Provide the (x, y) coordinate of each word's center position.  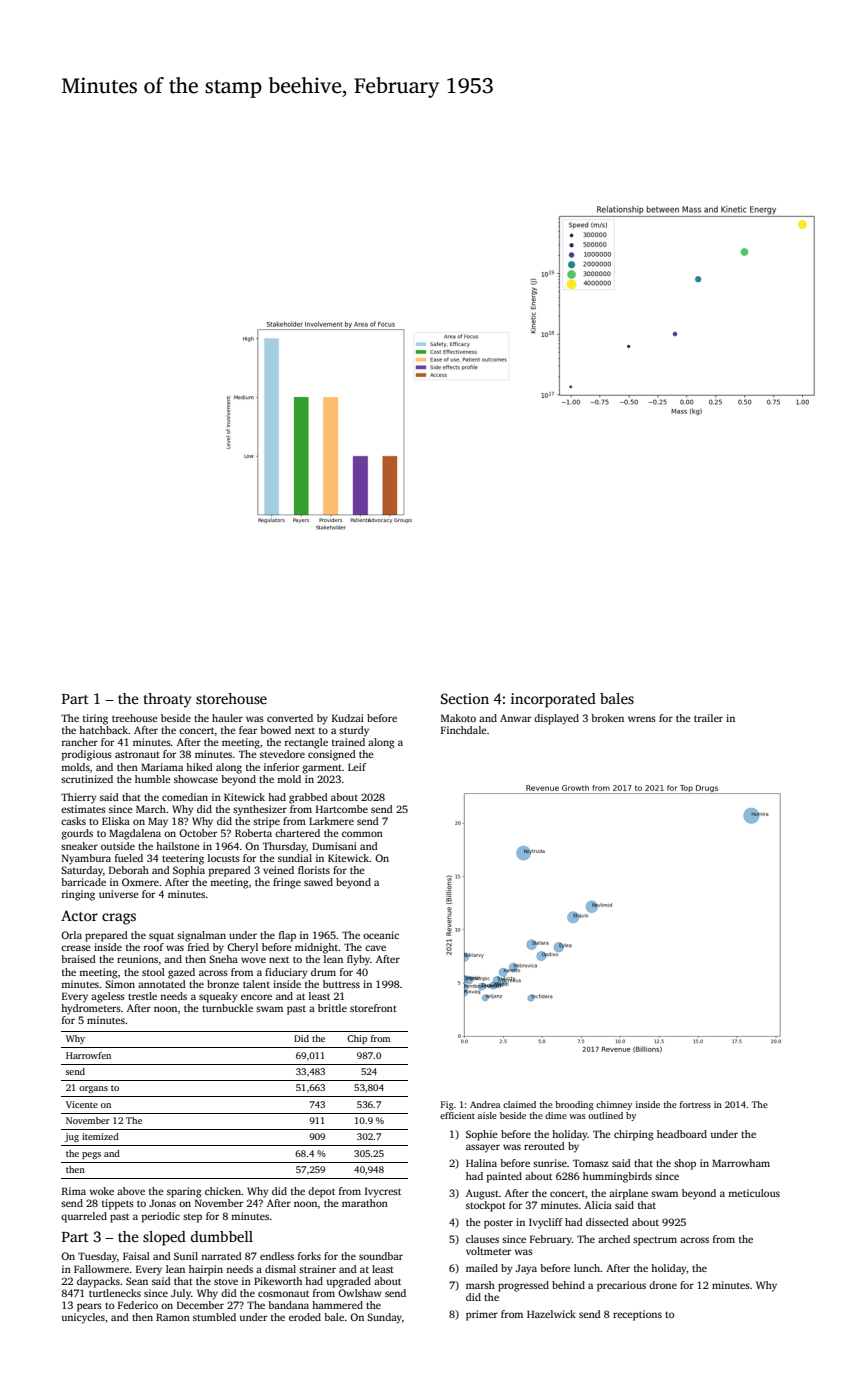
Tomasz (591, 1163)
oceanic (381, 935)
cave (375, 948)
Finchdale (464, 730)
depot (321, 1192)
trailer (708, 718)
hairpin (206, 1270)
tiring (95, 719)
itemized (100, 1136)
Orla (71, 935)
